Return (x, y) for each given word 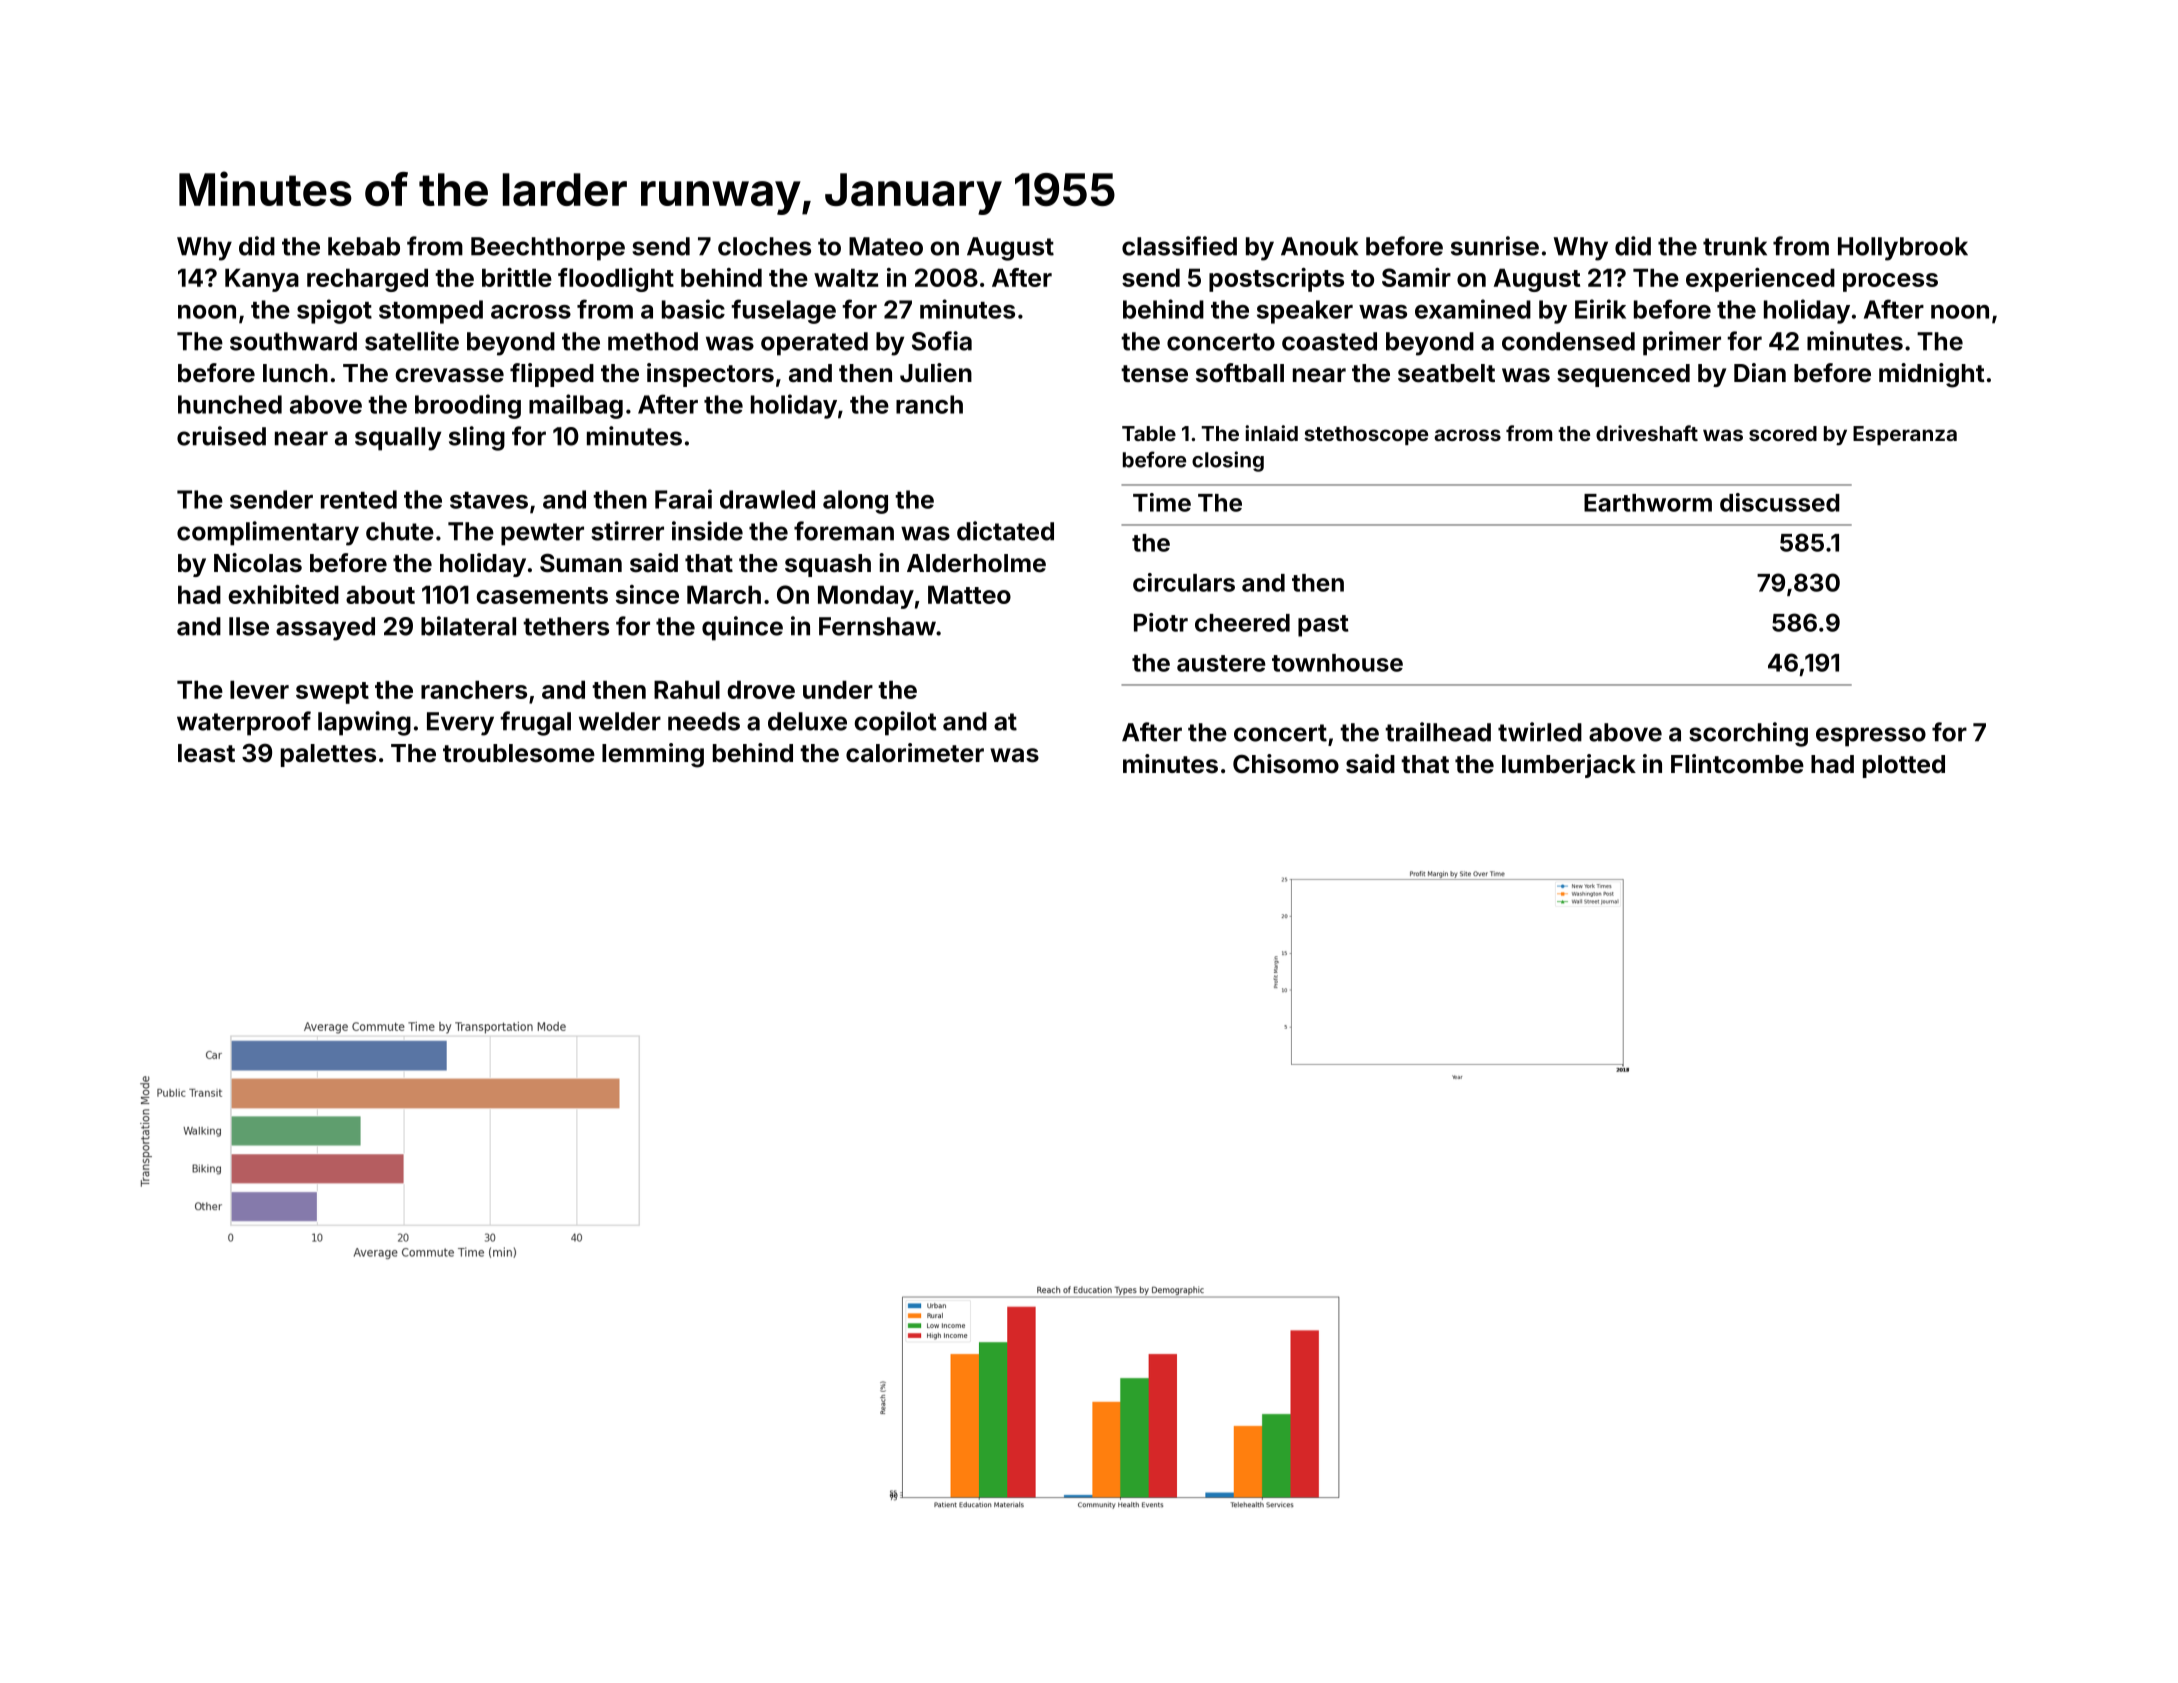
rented (359, 499)
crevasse (449, 375)
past (1323, 626)
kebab (364, 246)
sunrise (1495, 246)
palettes (328, 755)
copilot (895, 723)
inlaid (1271, 433)
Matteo (969, 594)
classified (1179, 246)
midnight (1932, 375)
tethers (566, 626)
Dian (1760, 373)
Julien (936, 373)
